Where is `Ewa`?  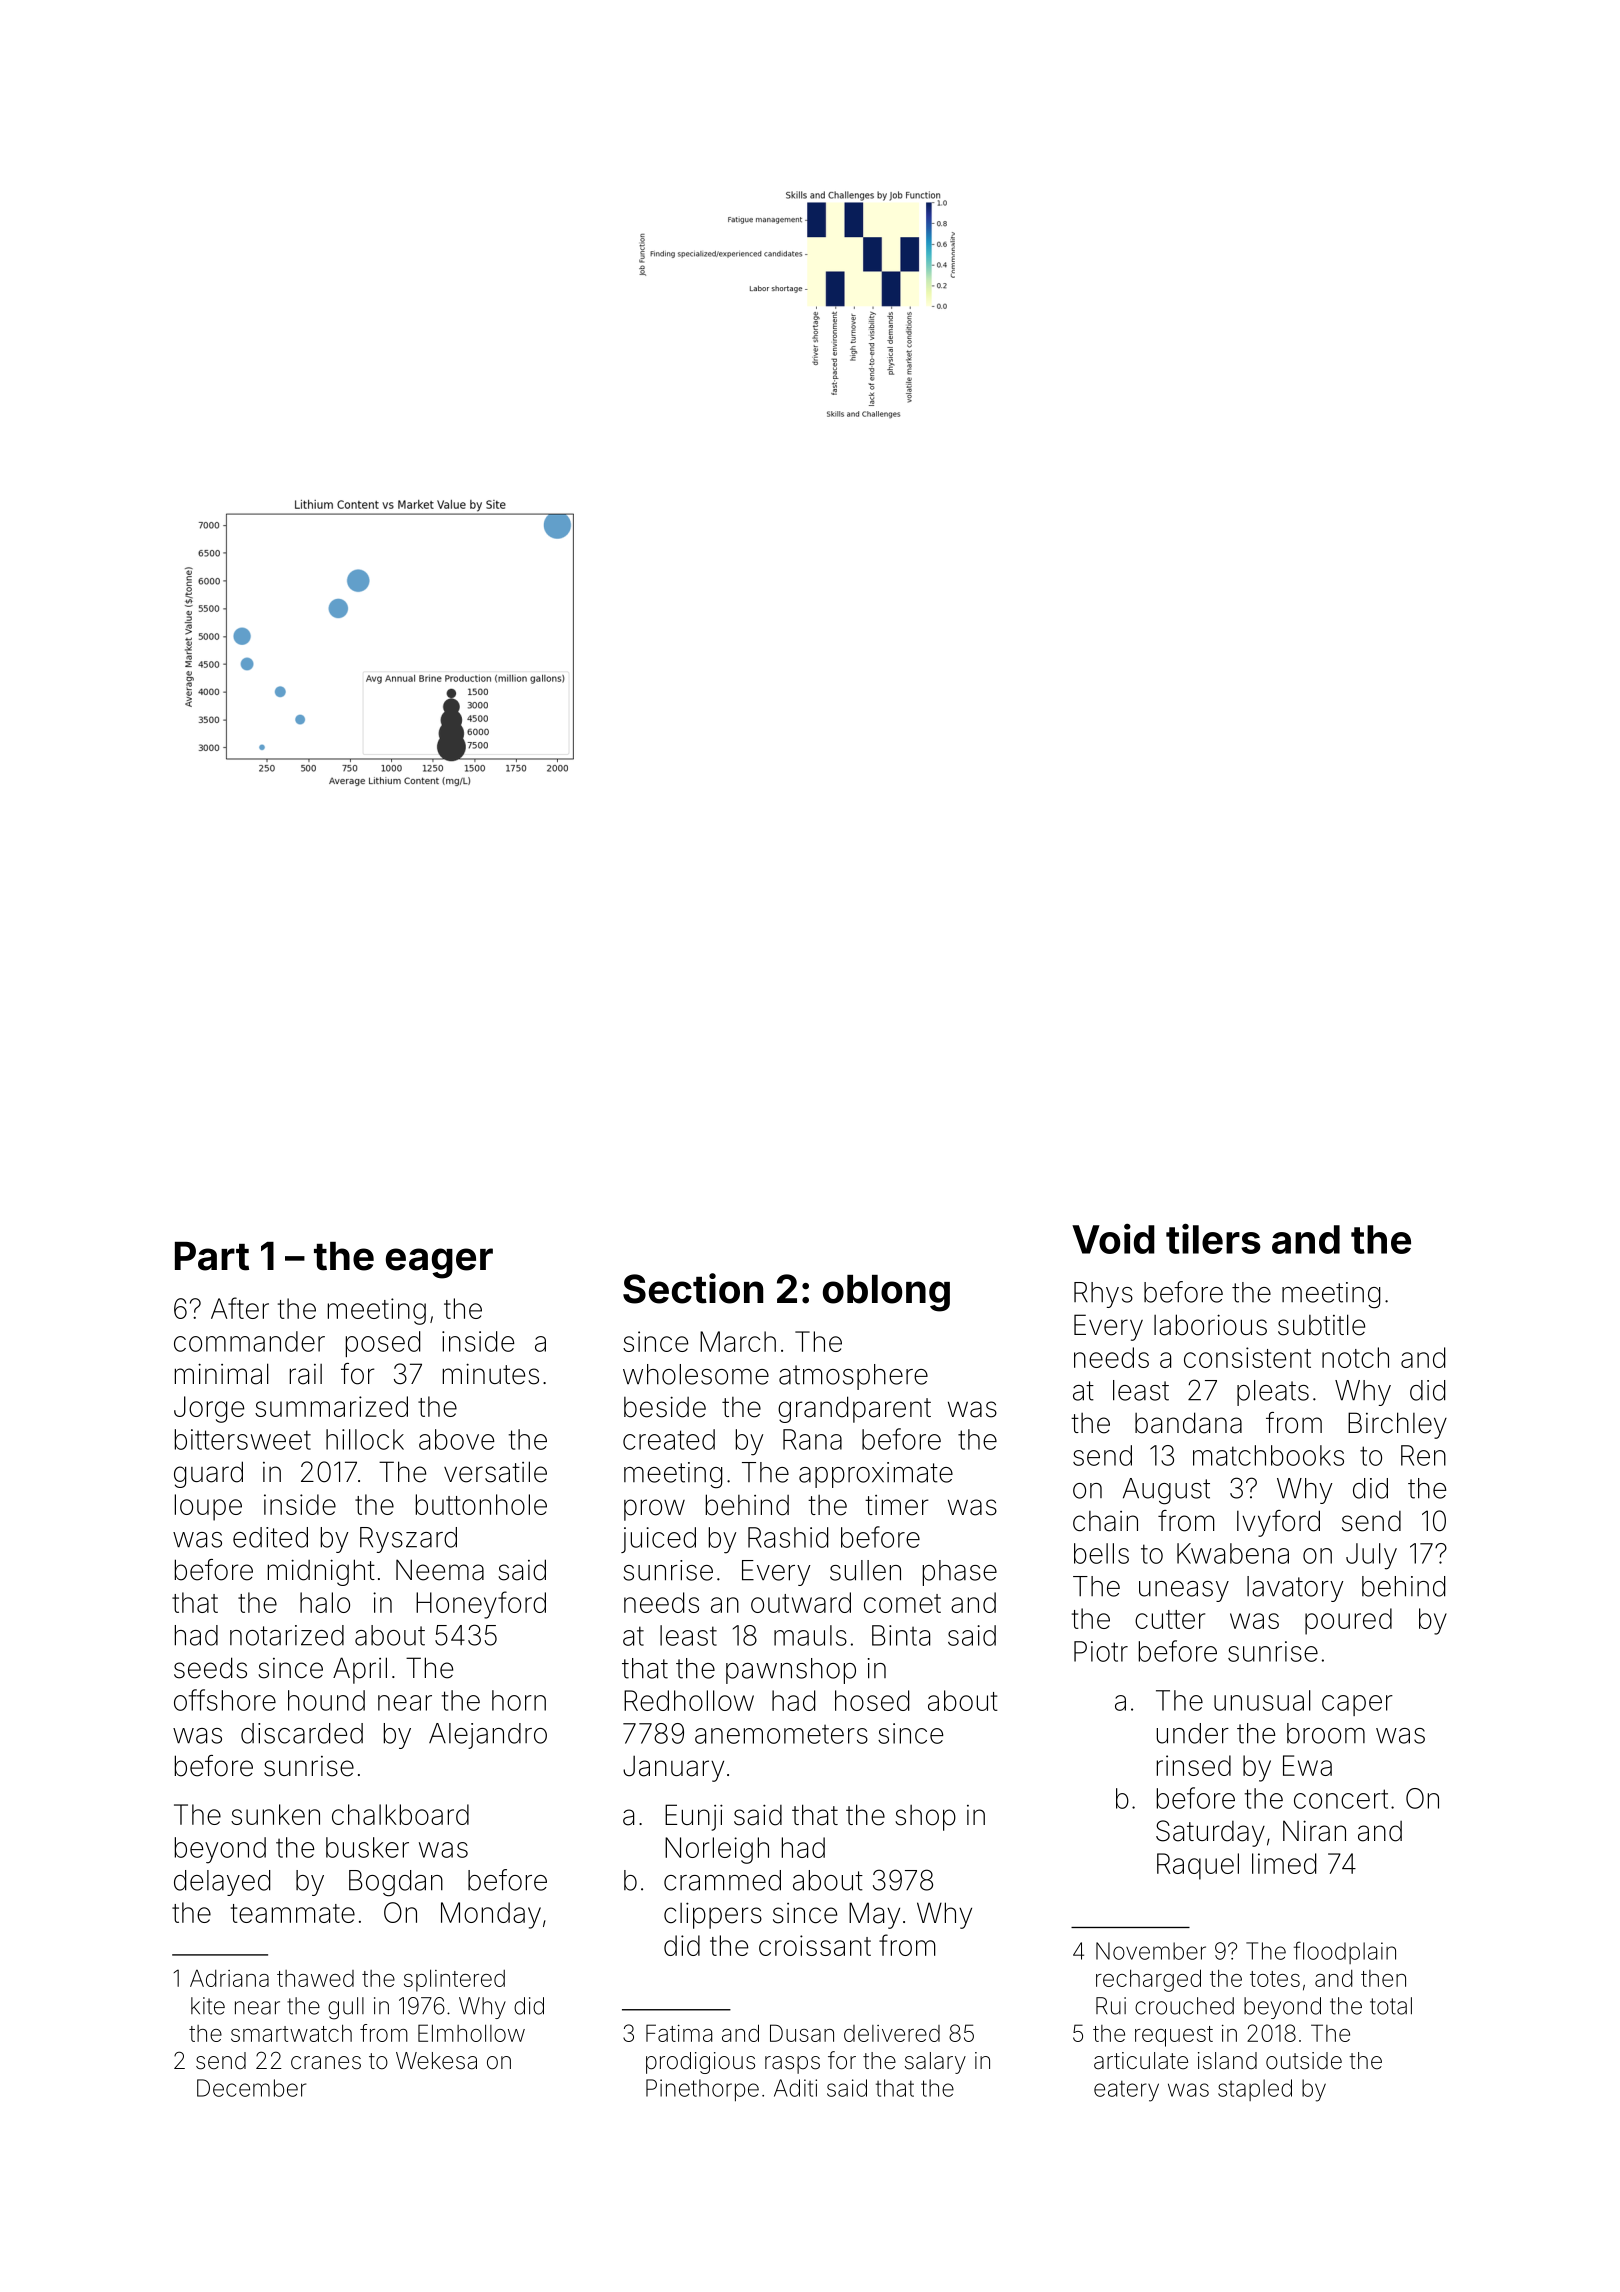 Ewa is located at coordinates (1307, 1765).
